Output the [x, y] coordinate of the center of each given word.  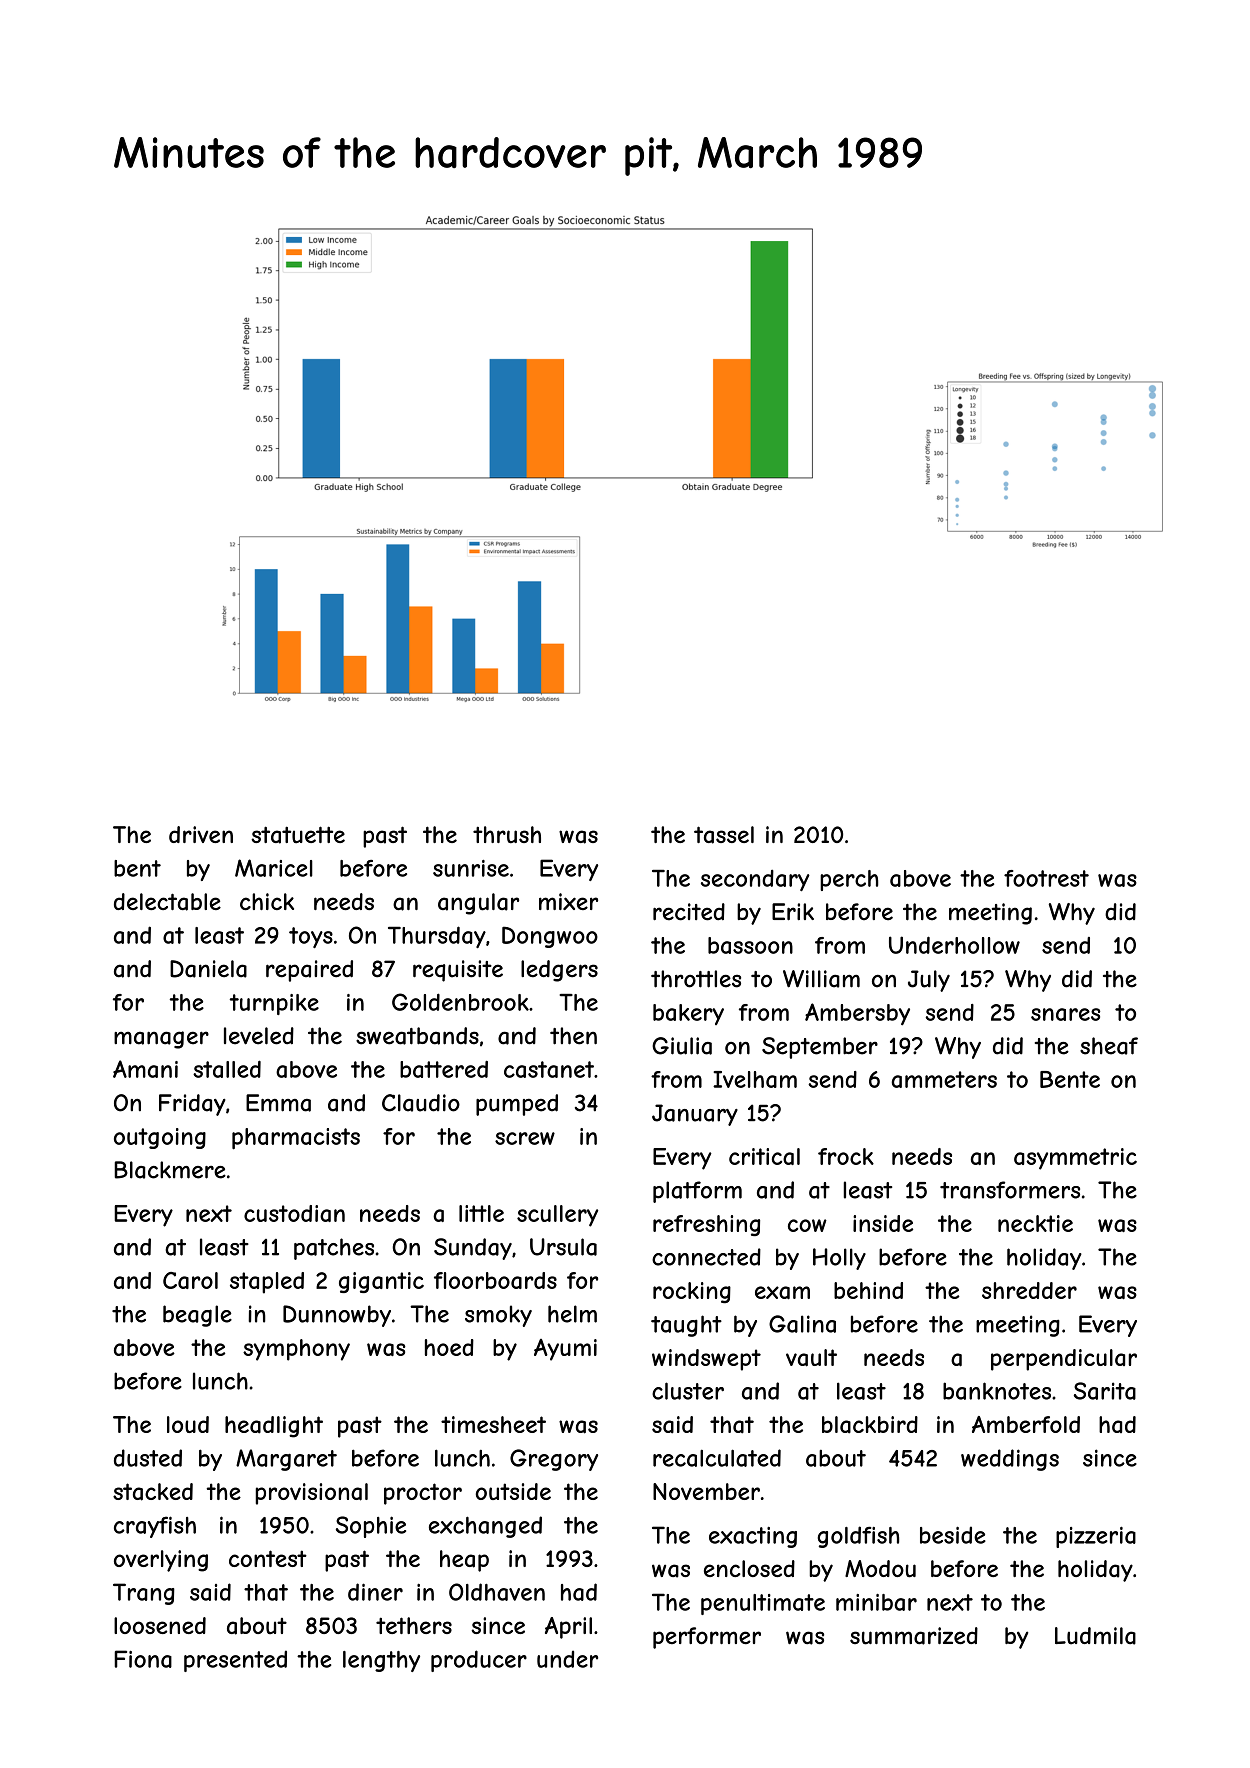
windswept [706, 1360]
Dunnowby [337, 1316]
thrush [507, 835]
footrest [1046, 878]
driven [201, 834]
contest [268, 1558]
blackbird [870, 1425]
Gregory [554, 1460]
